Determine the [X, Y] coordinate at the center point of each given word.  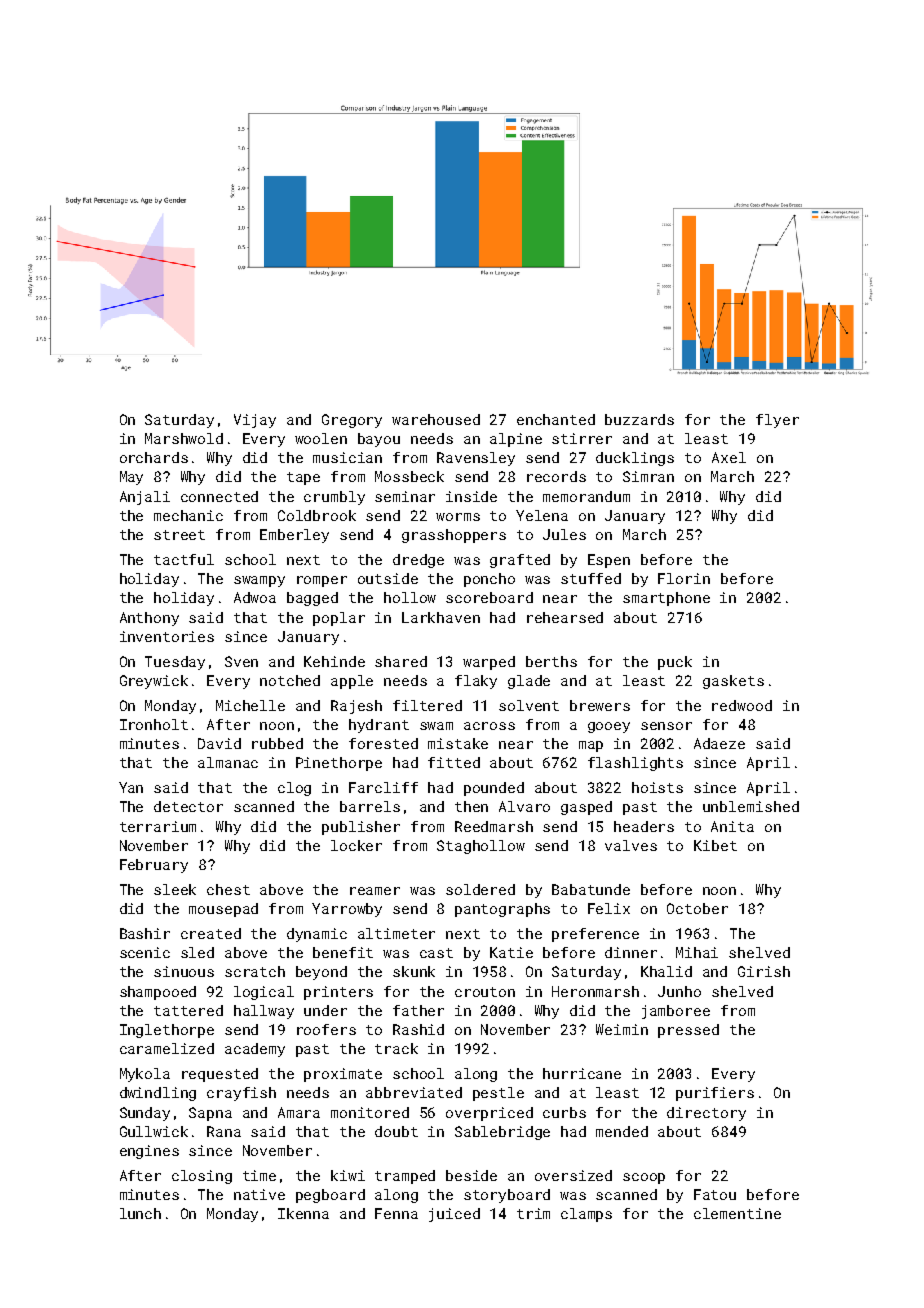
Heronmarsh [595, 991]
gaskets [733, 682]
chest [228, 889]
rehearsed [565, 617]
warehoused [436, 419]
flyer [777, 421]
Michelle [250, 705]
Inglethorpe [167, 1031]
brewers [600, 705]
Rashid [418, 1029]
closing [202, 1177]
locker [356, 845]
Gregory [352, 421]
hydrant [379, 726]
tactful [184, 559]
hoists [657, 787]
